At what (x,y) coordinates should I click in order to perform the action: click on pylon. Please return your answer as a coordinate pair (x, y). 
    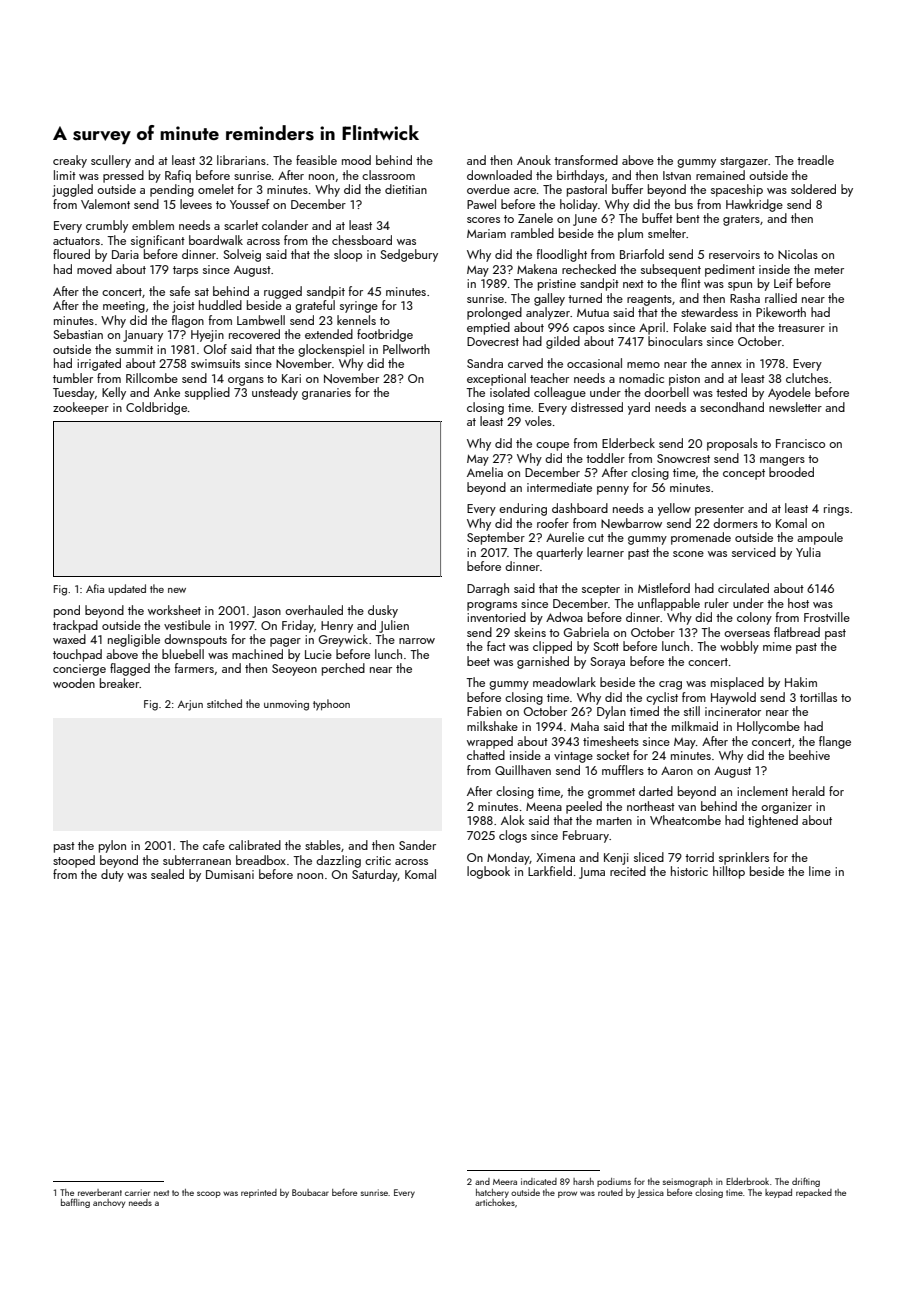
    Looking at the image, I should click on (112, 846).
